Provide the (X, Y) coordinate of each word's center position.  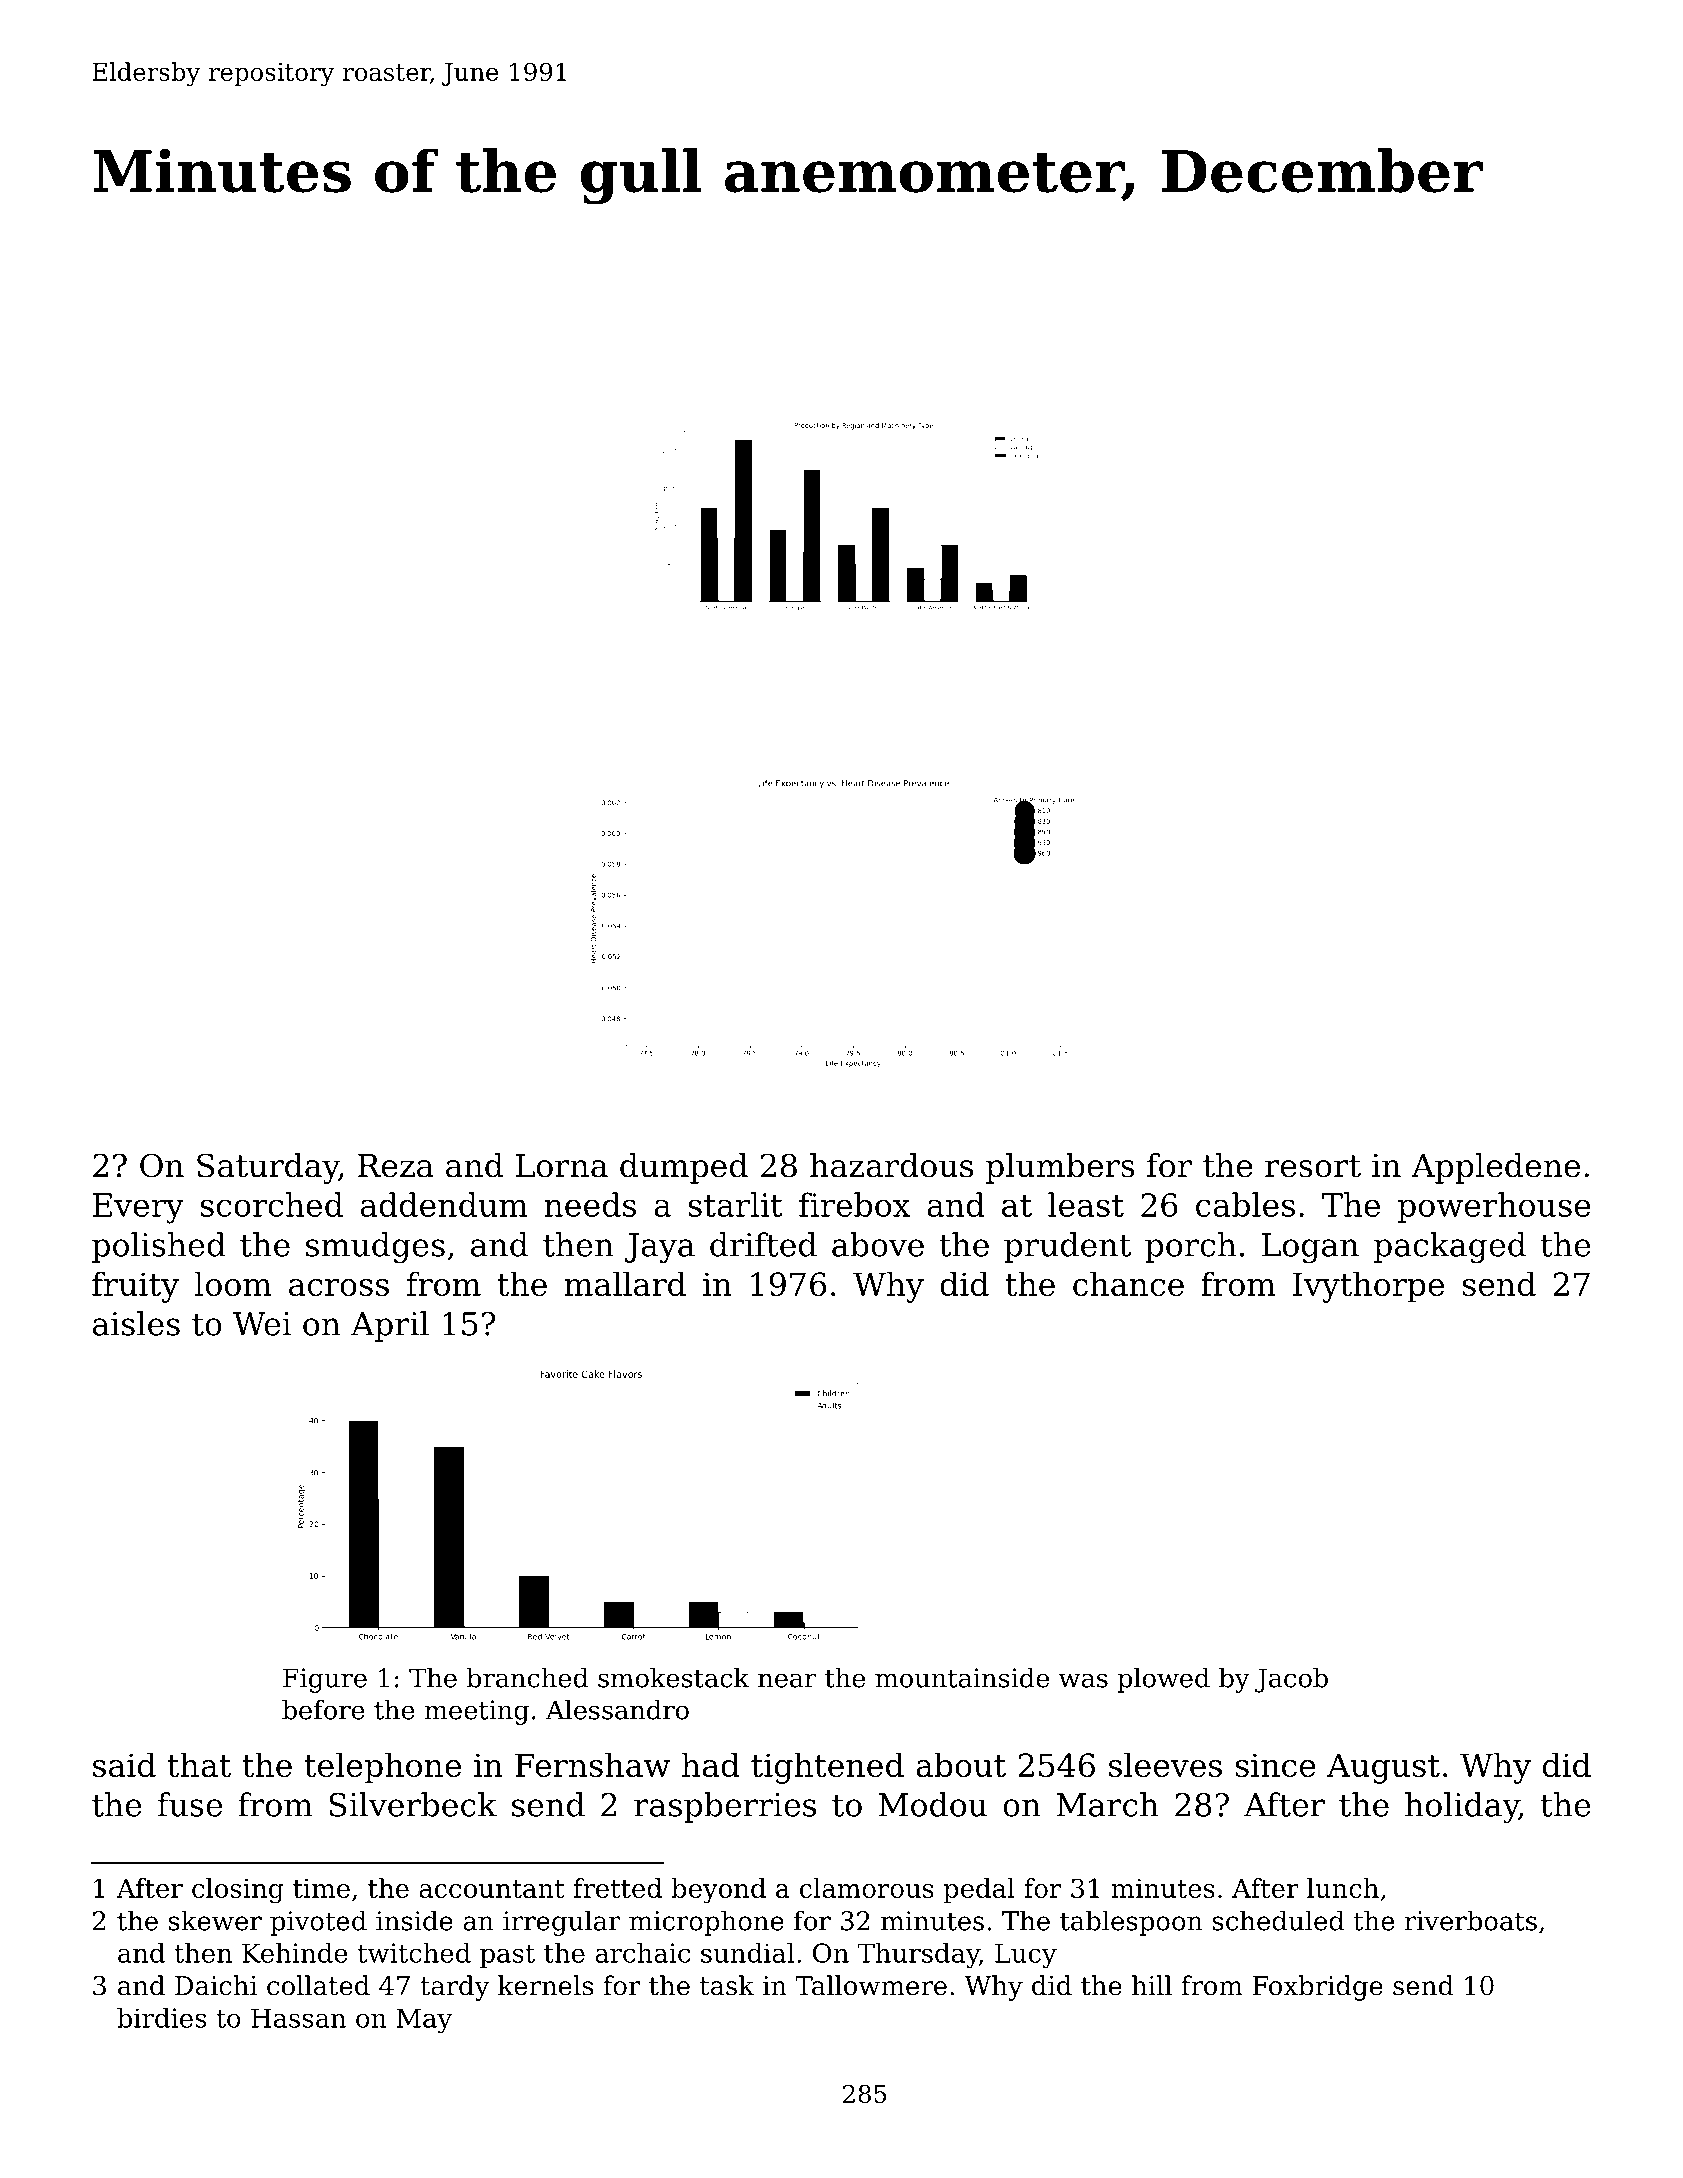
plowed (1163, 1680)
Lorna (562, 1166)
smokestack (673, 1678)
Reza (396, 1166)
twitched (414, 1953)
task (727, 1985)
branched (527, 1678)
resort (1313, 1166)
